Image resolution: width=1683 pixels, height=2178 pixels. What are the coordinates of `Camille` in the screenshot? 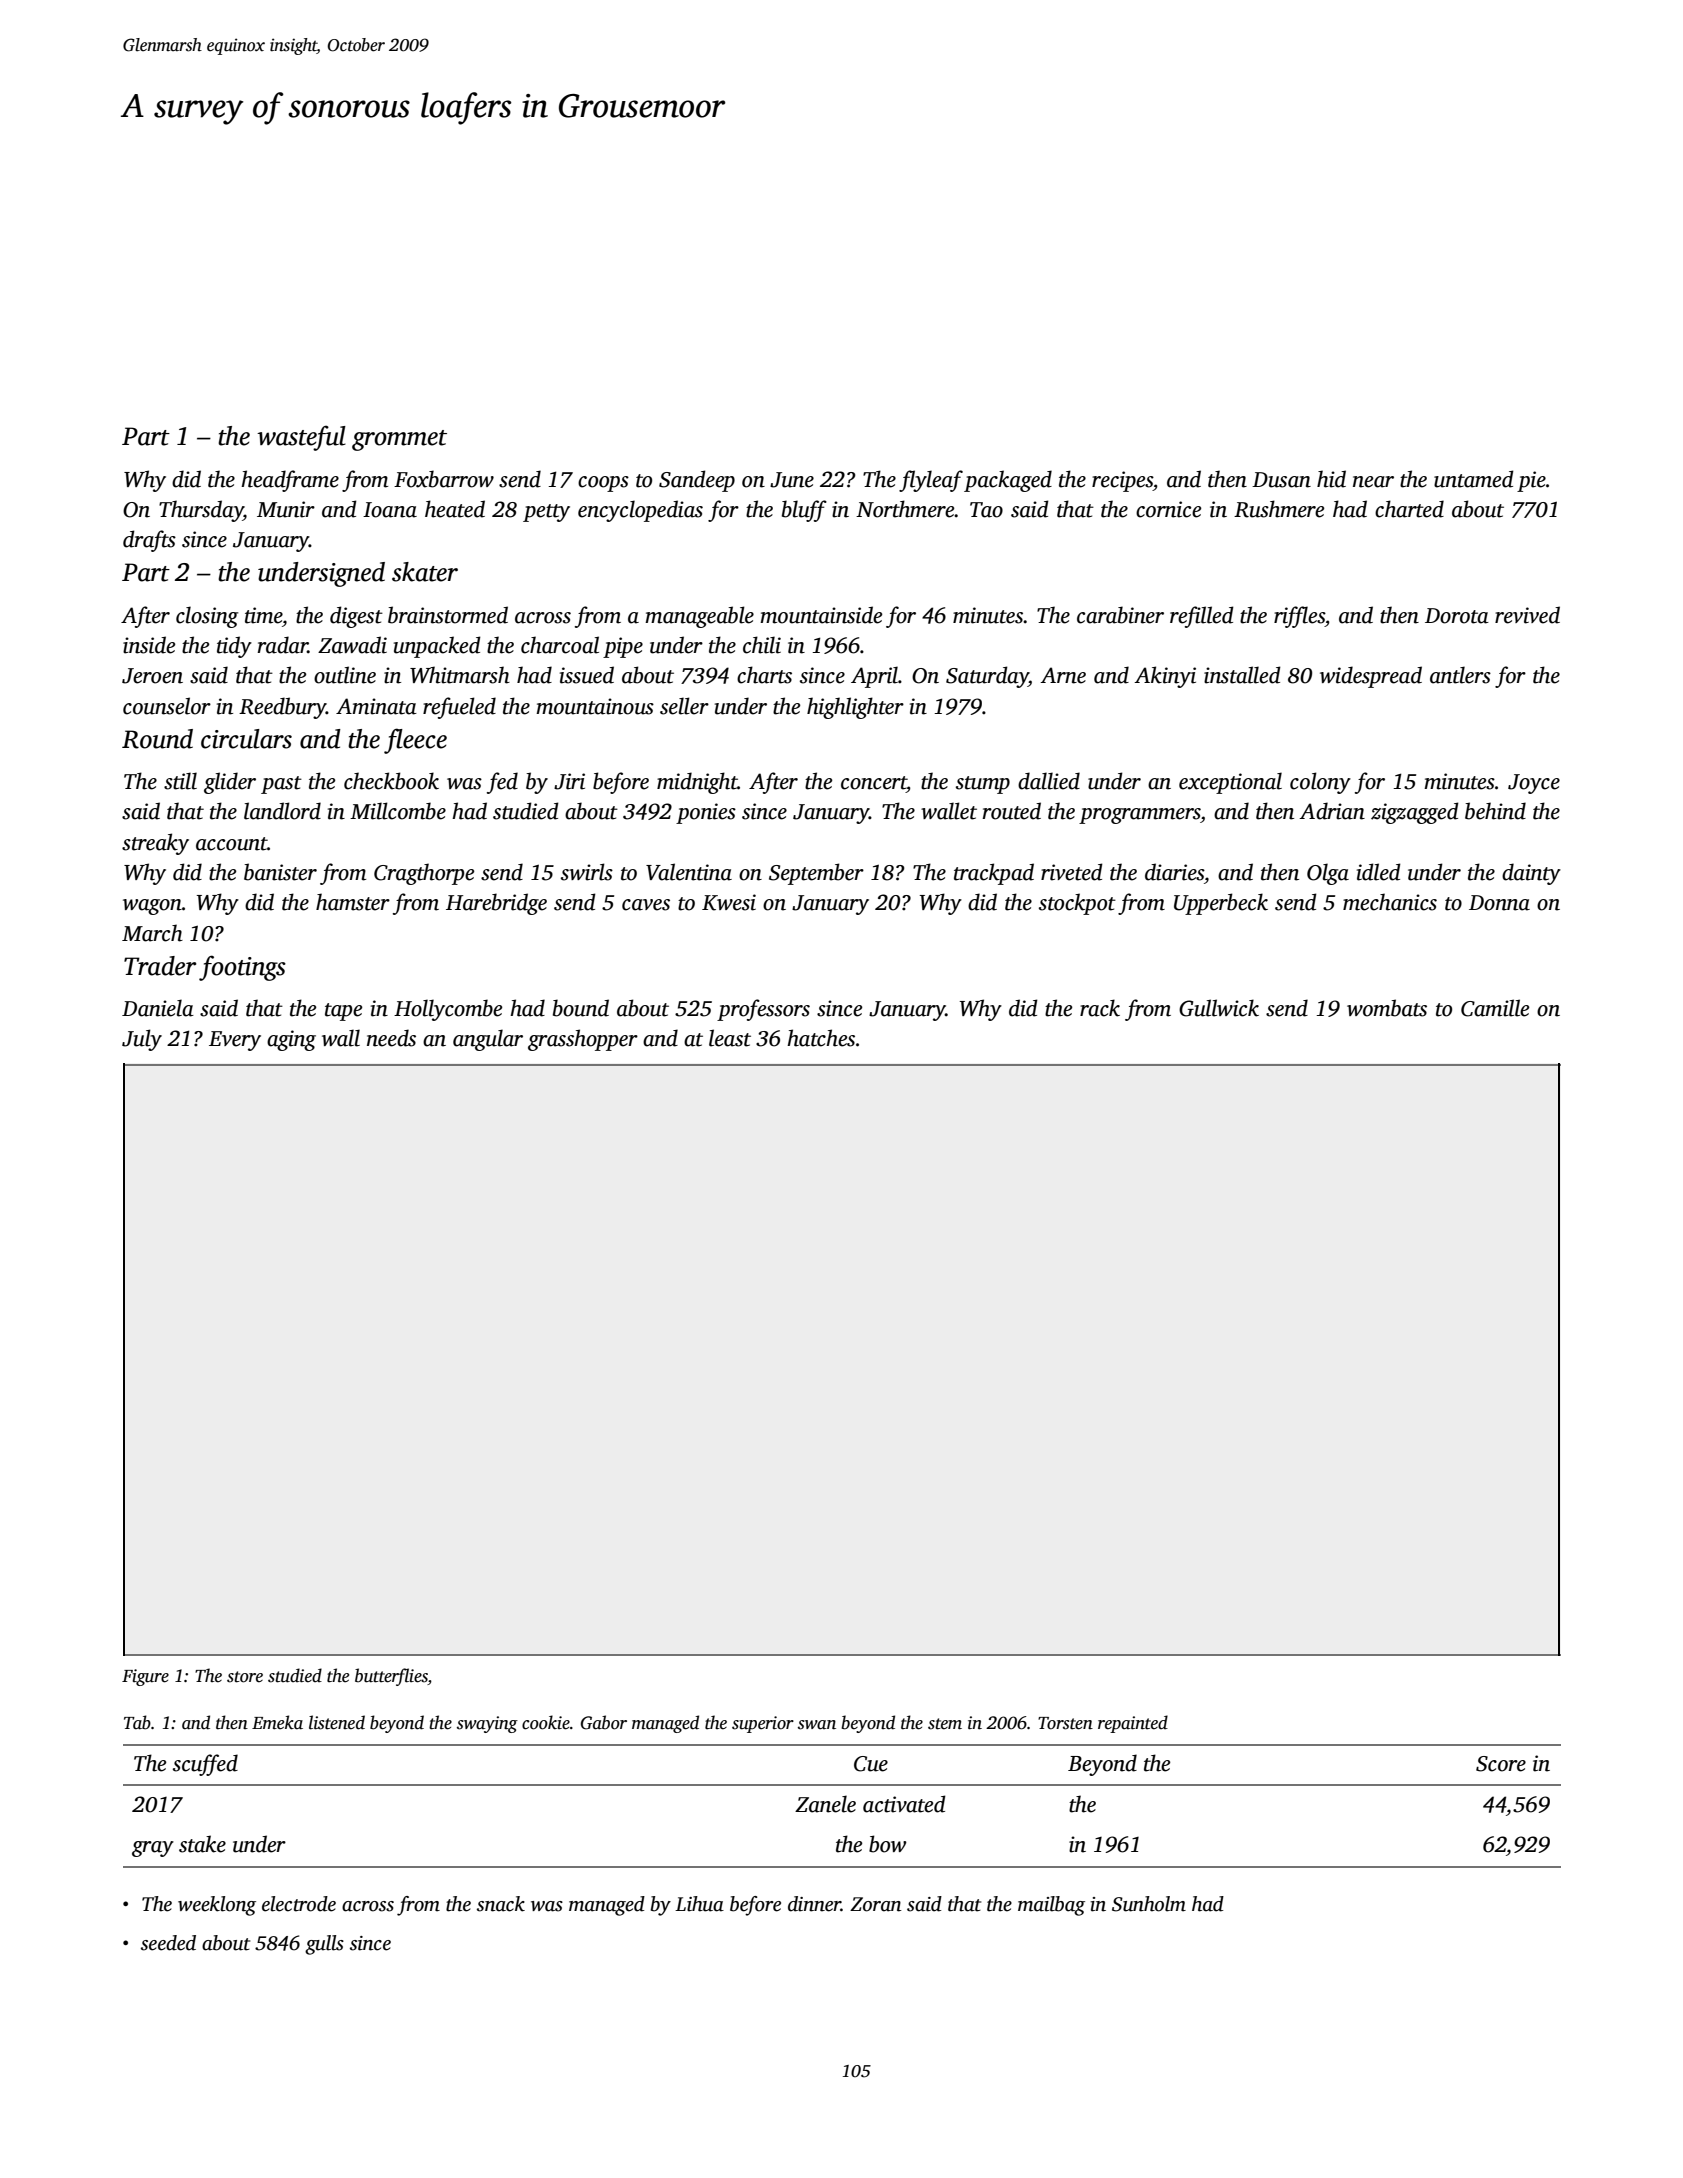 It's located at (1495, 1008).
